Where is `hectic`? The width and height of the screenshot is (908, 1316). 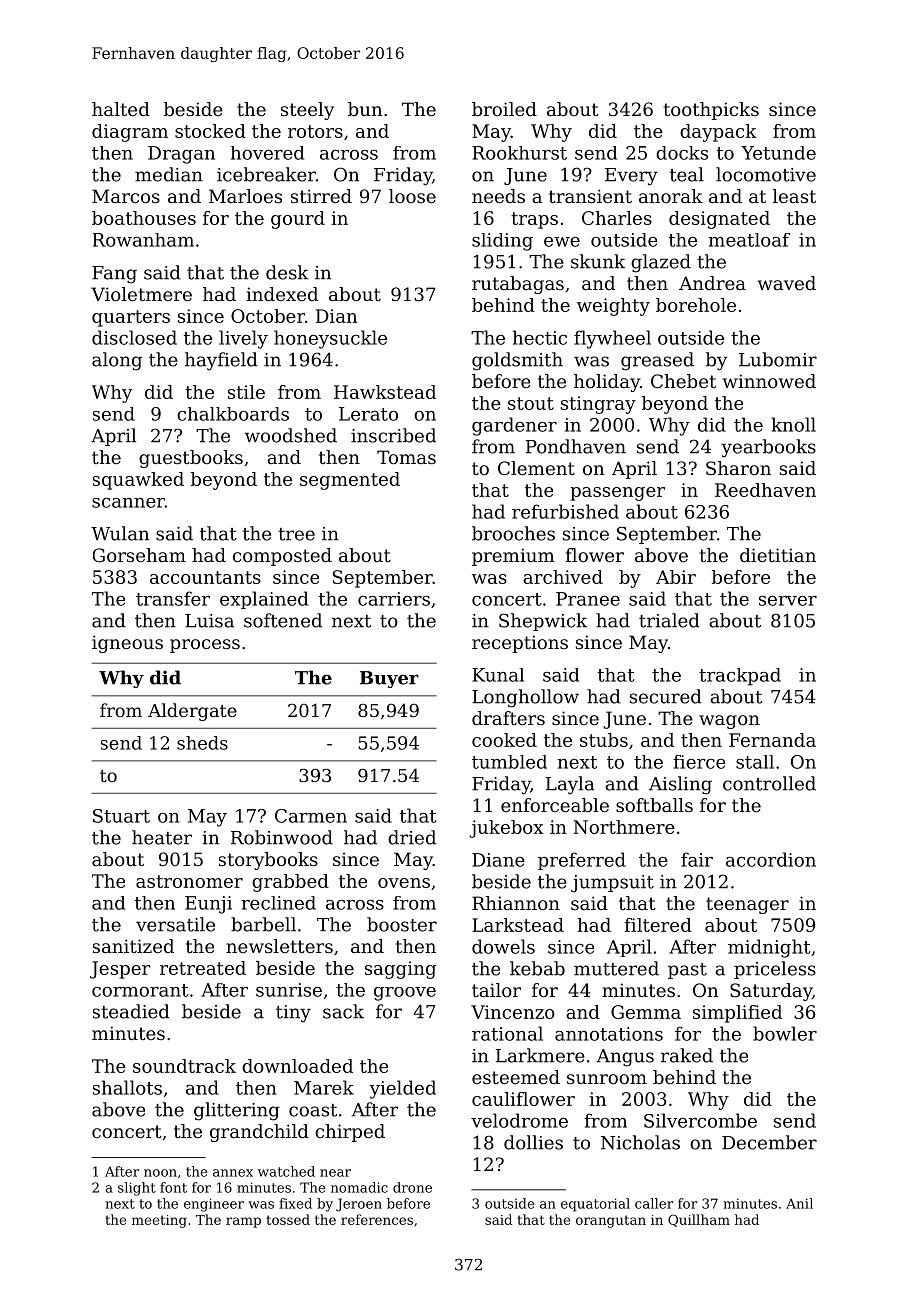
hectic is located at coordinates (540, 337).
